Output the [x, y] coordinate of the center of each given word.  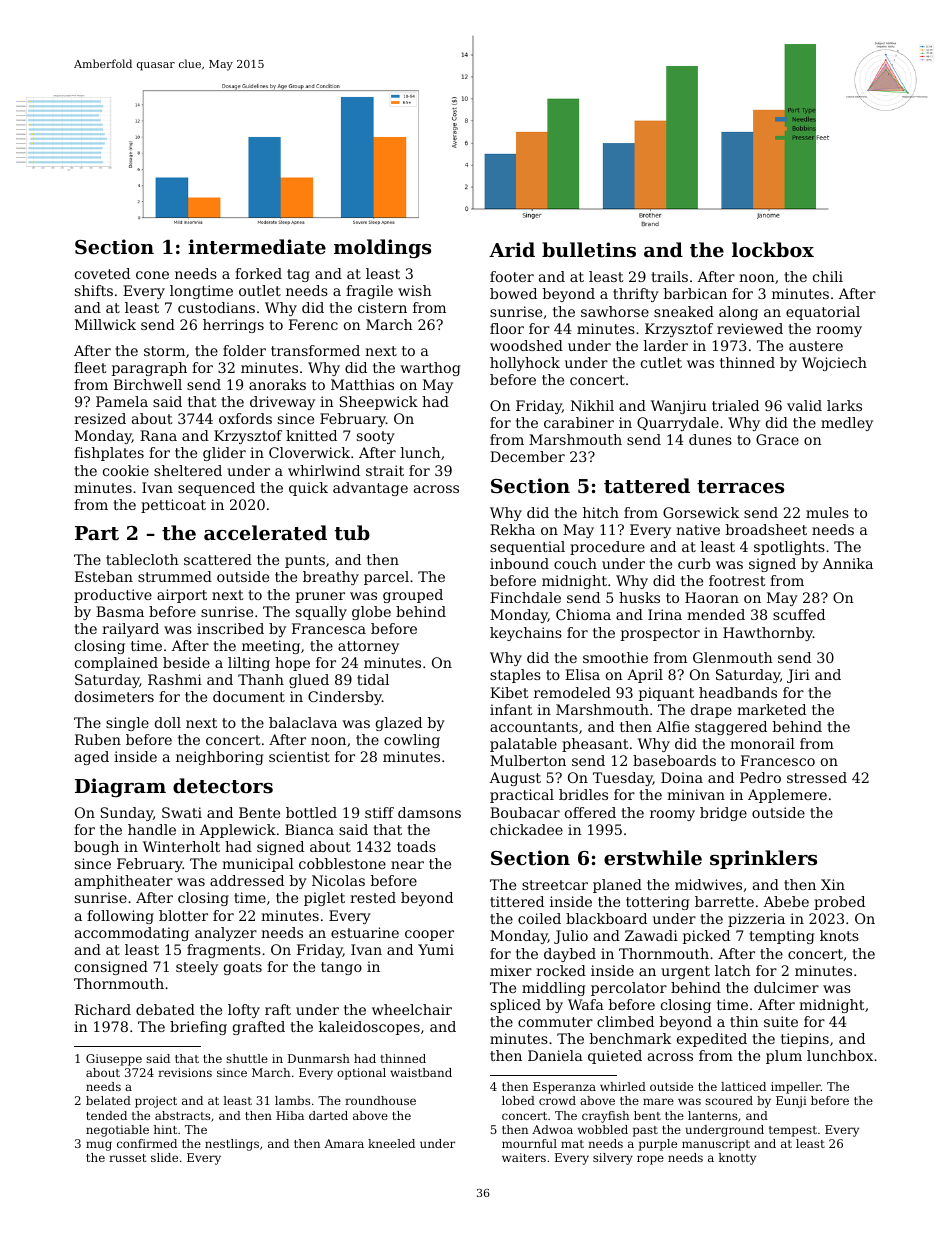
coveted [102, 273]
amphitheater [124, 882]
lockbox [773, 249]
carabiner [579, 422]
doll [168, 722]
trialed [735, 405]
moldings [382, 248]
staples [515, 676]
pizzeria [756, 920]
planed [617, 886]
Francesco [778, 760]
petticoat [173, 506]
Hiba [290, 1115]
